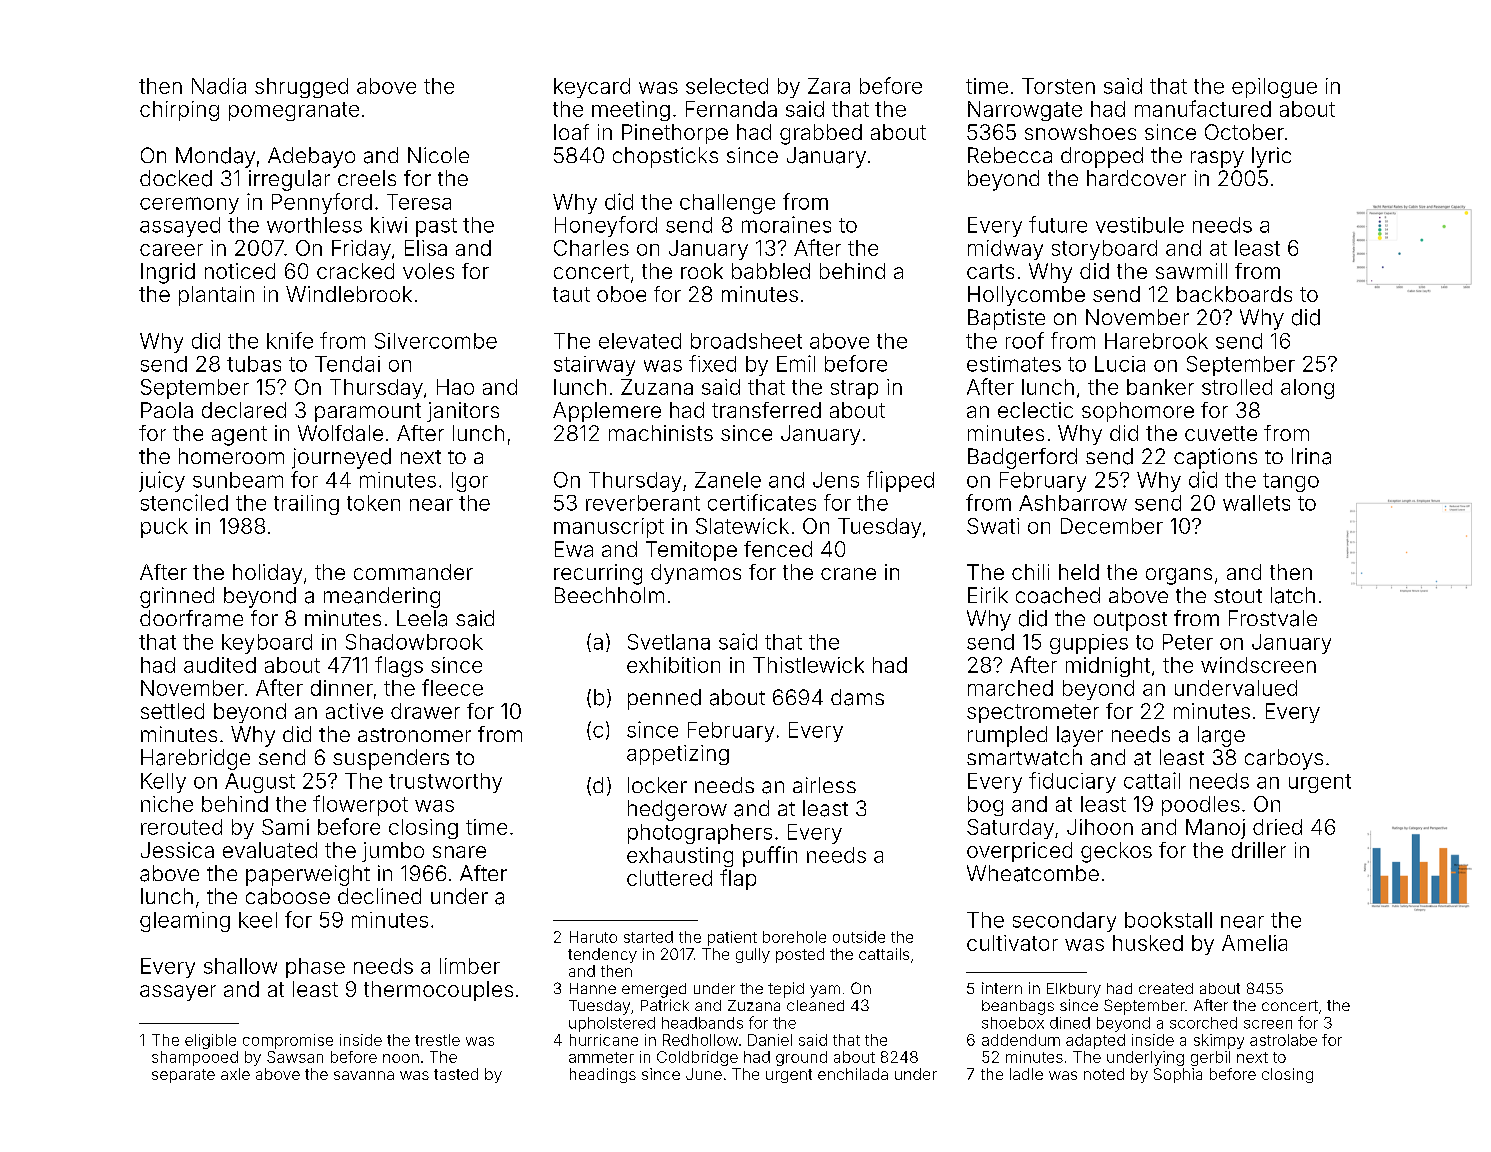 This image has width=1491, height=1152. Describe the element at coordinates (829, 86) in the image. I see `Zara` at that location.
